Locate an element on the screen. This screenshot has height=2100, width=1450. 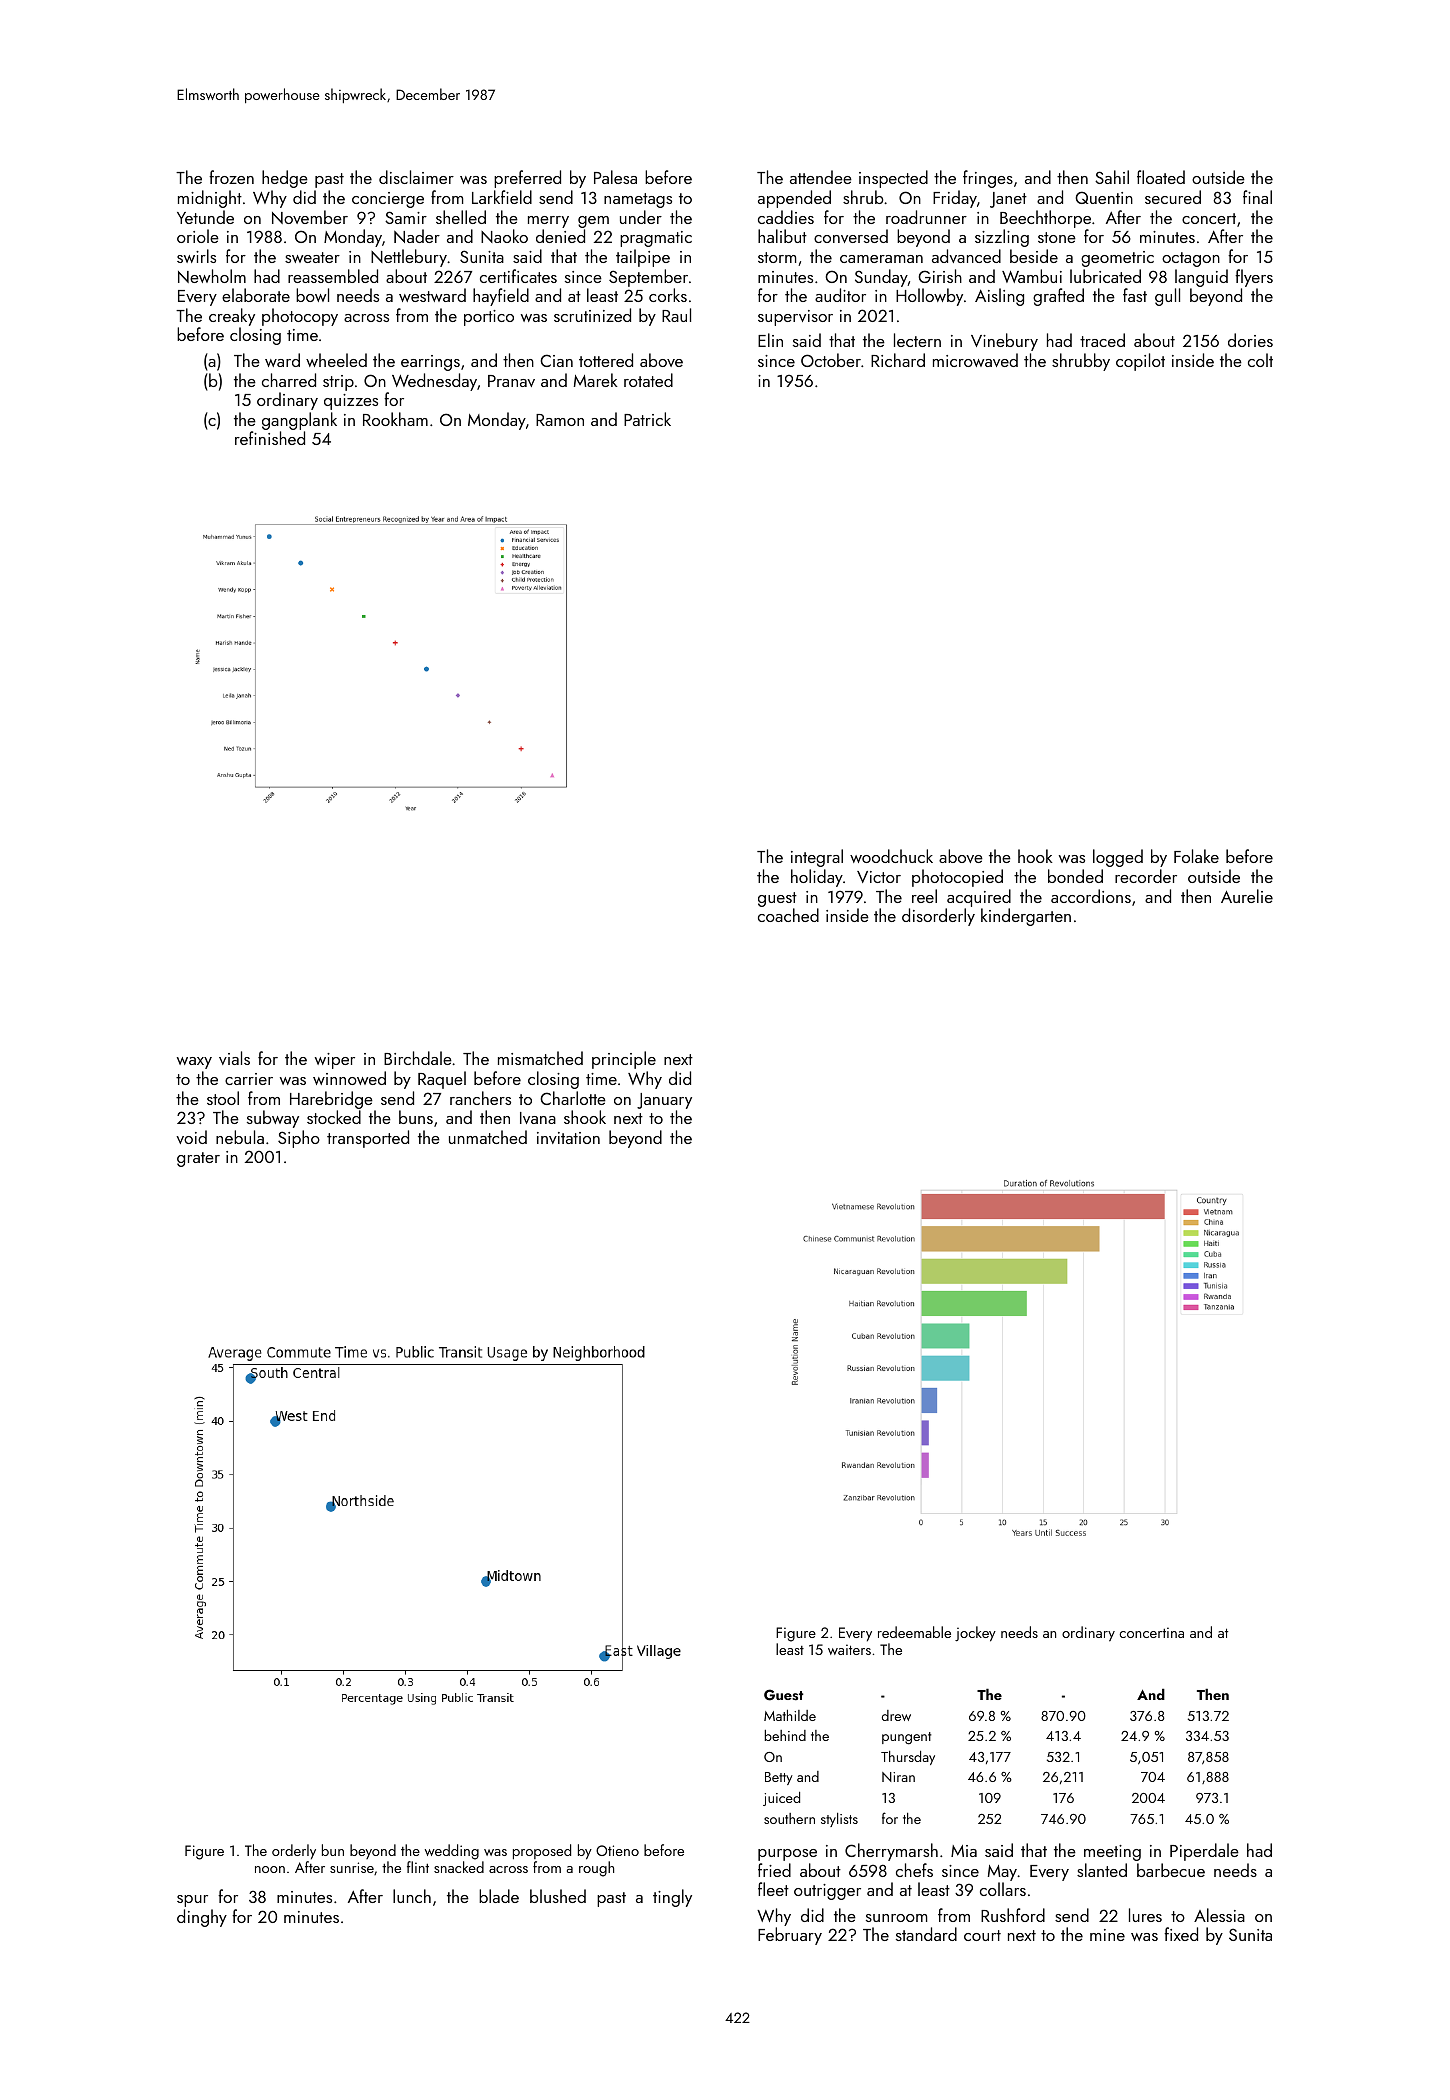
Ramon is located at coordinates (560, 420).
